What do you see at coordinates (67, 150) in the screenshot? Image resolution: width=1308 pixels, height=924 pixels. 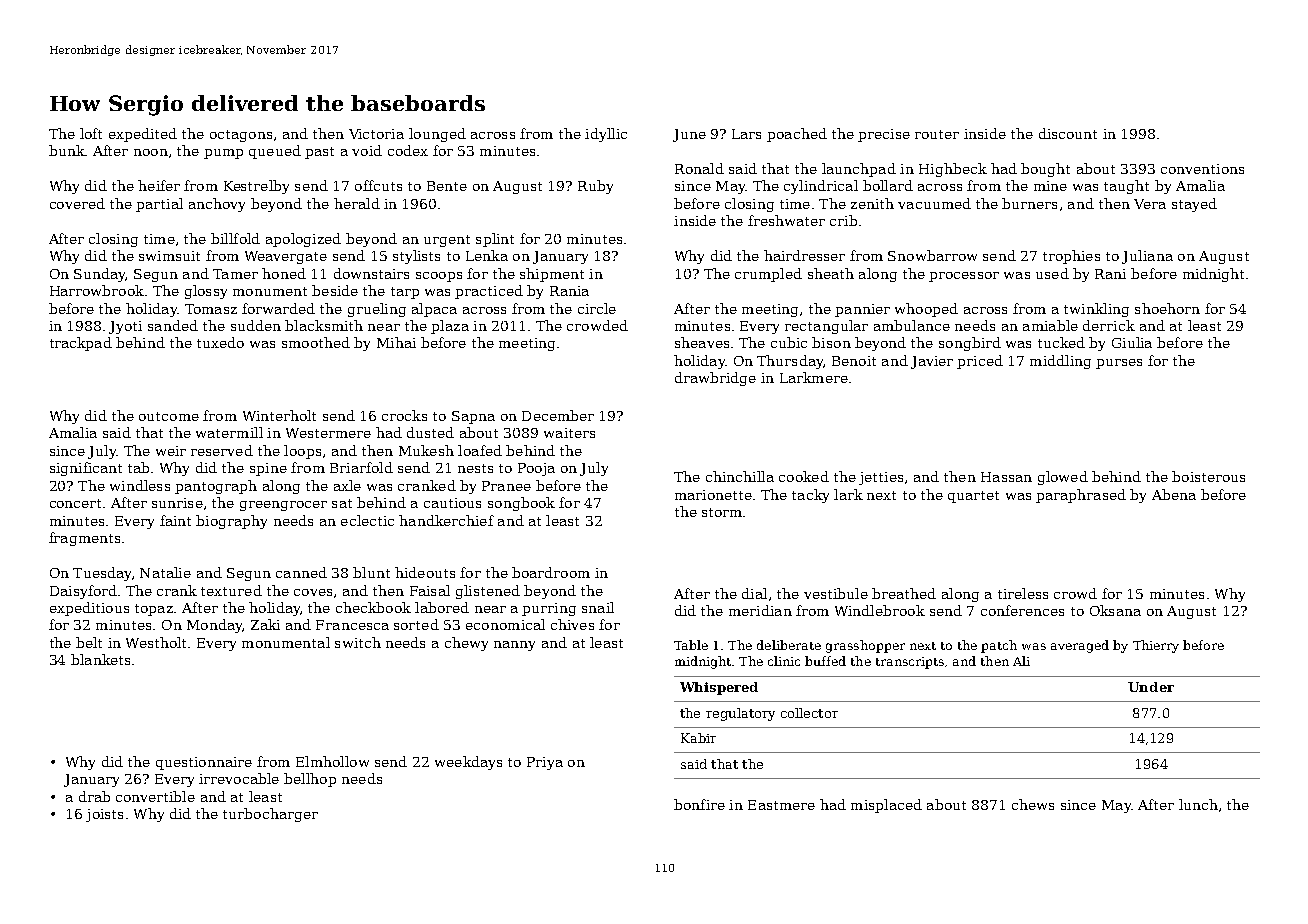 I see `bunk` at bounding box center [67, 150].
